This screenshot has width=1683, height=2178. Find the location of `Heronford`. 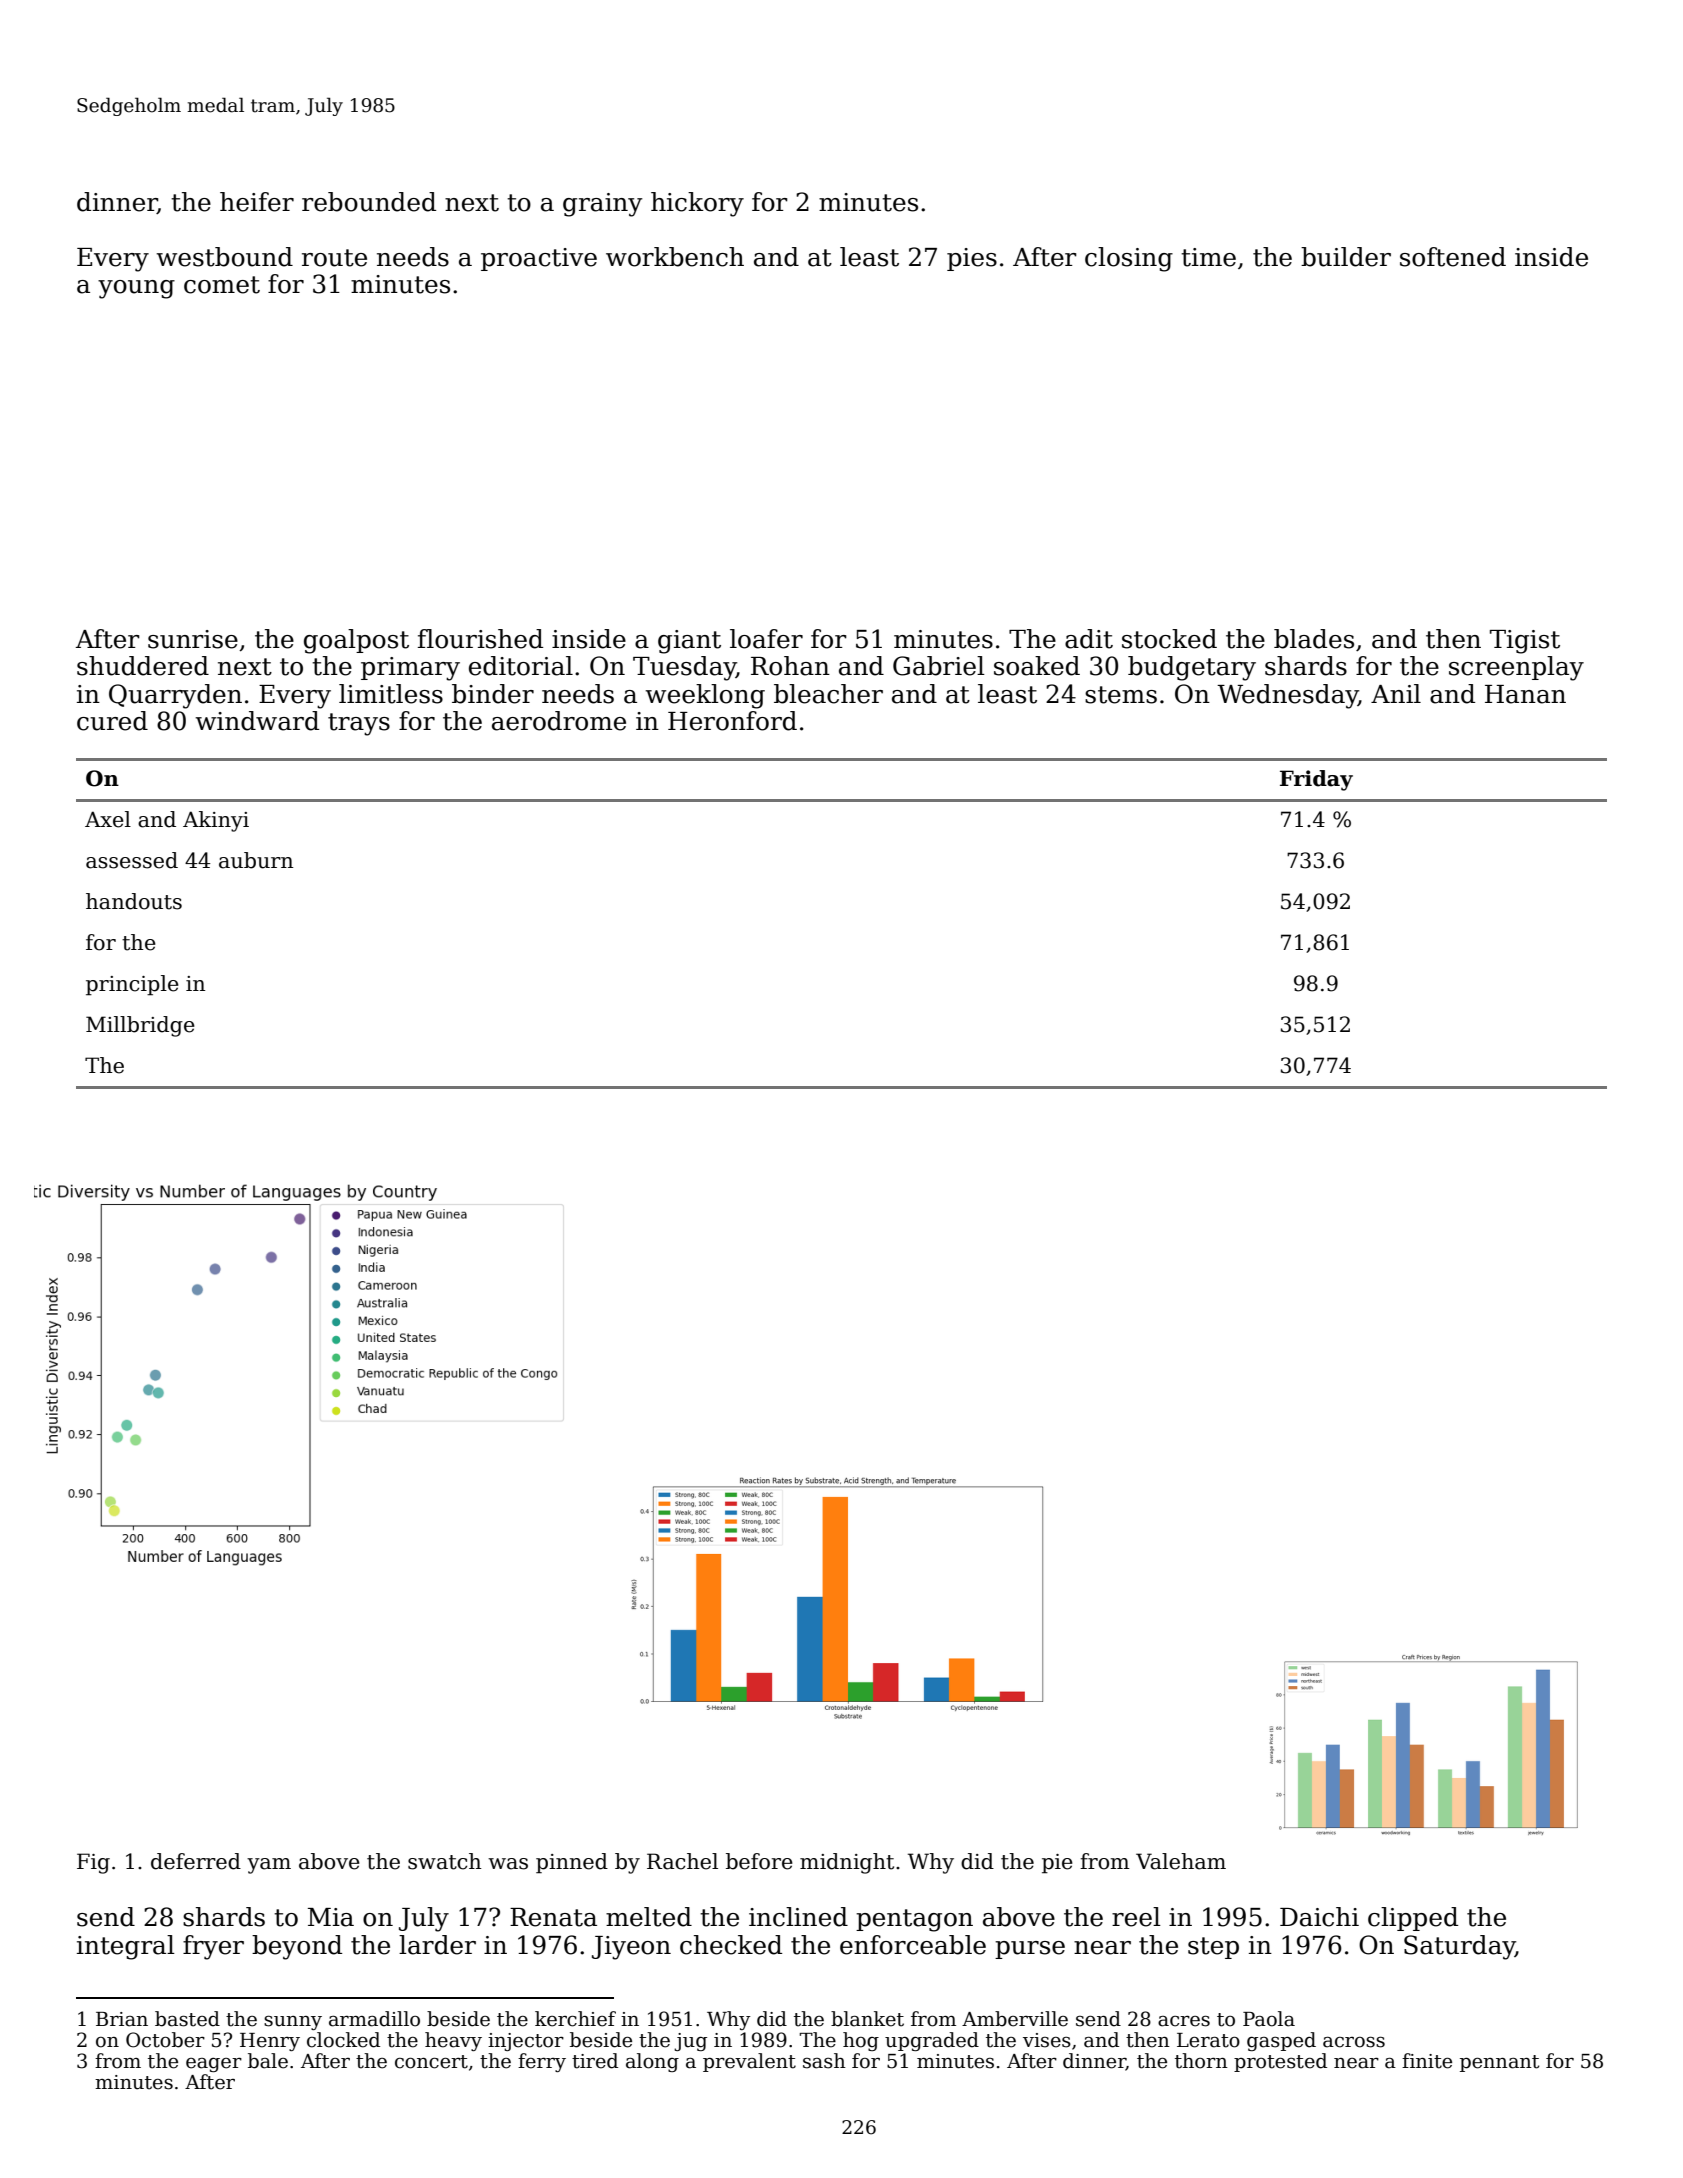

Heronford is located at coordinates (732, 721).
